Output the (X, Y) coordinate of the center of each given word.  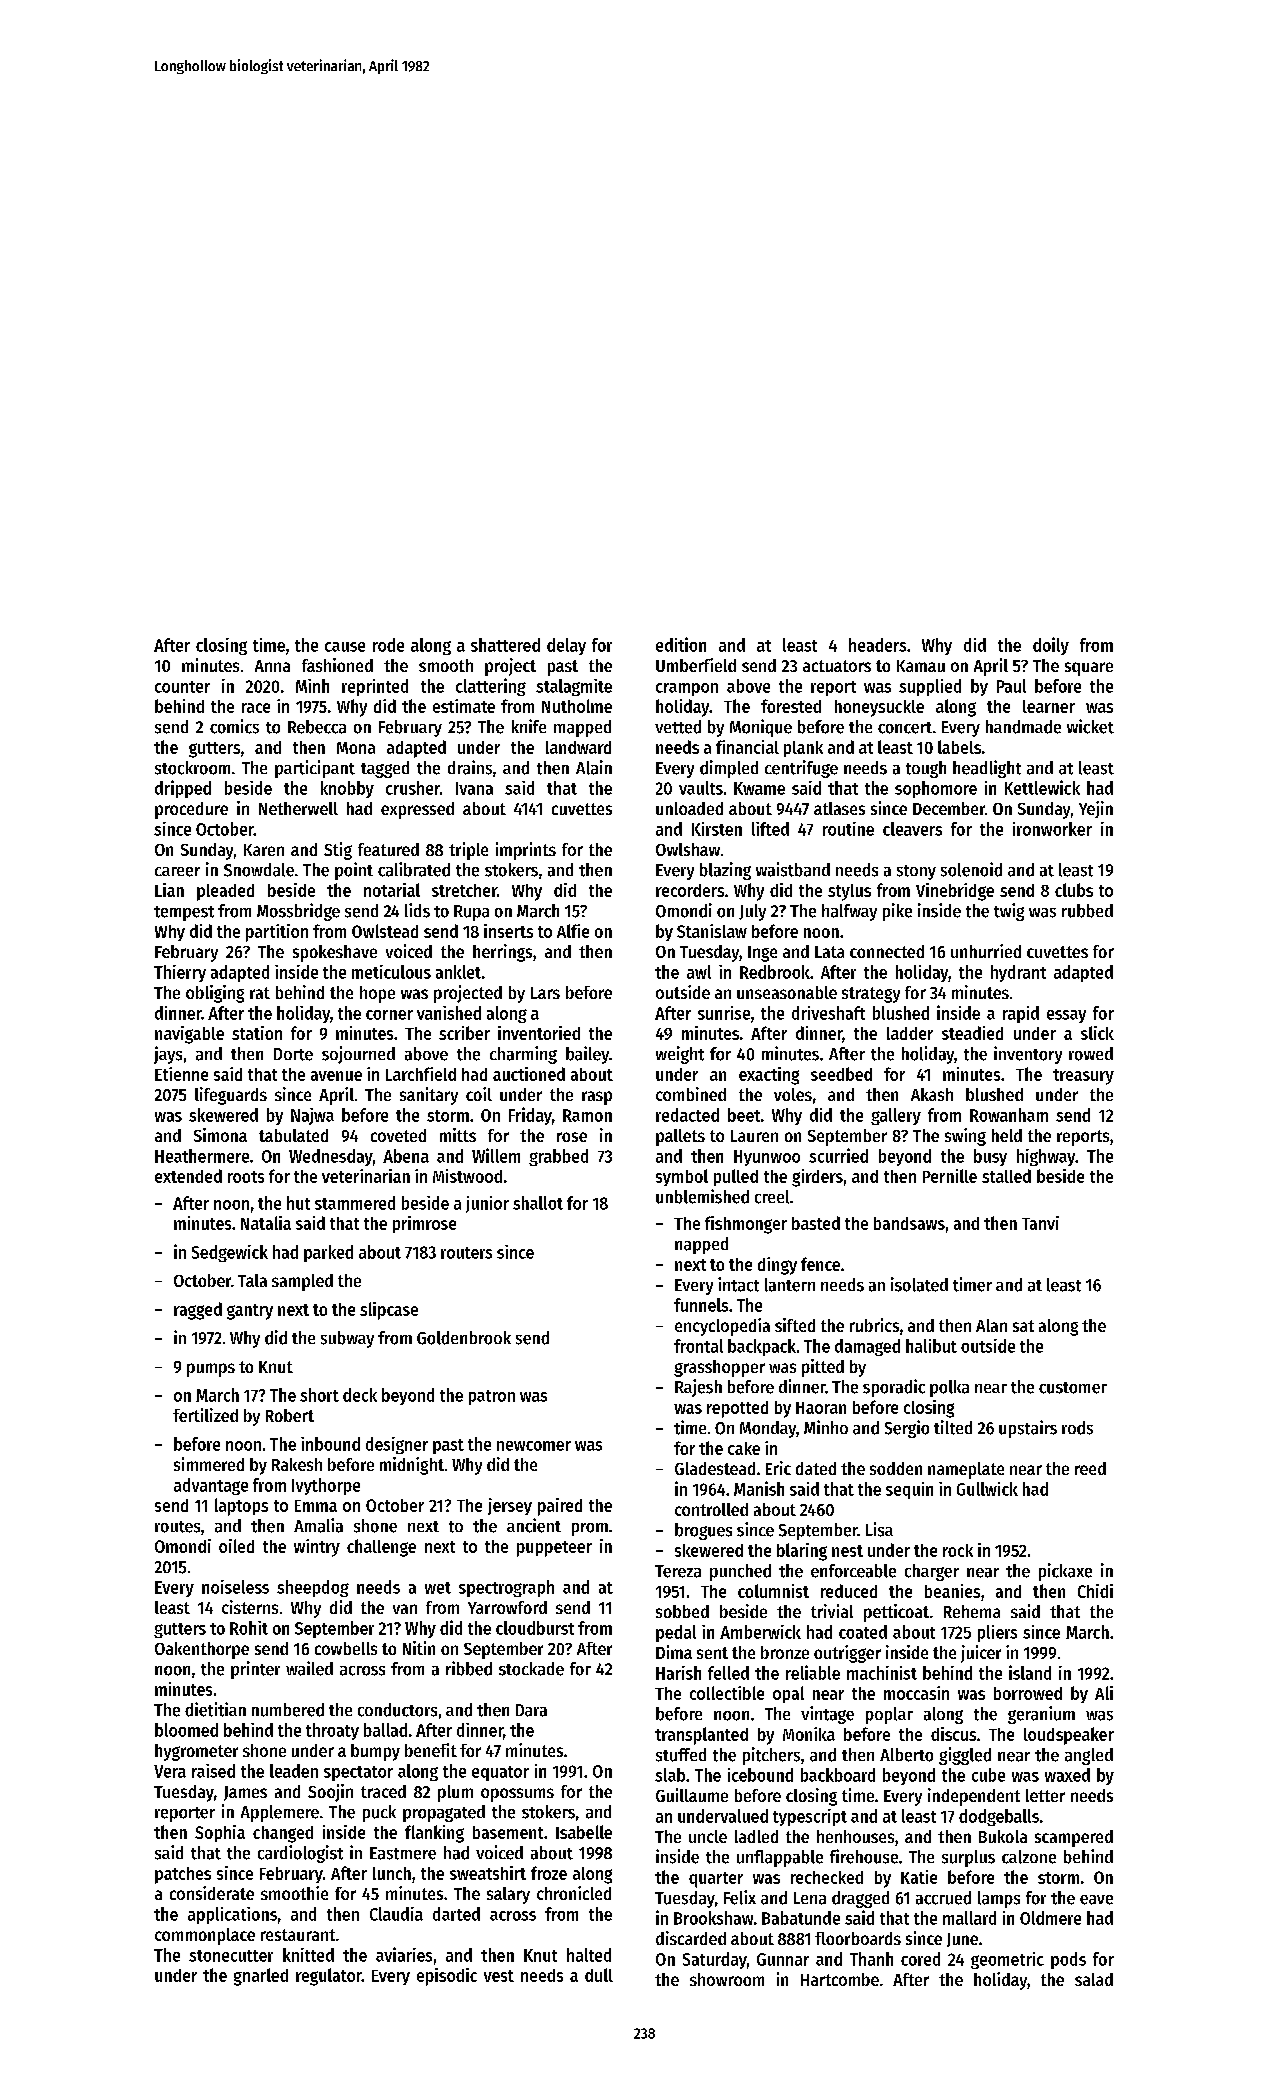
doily (1051, 646)
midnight (412, 1466)
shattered (505, 645)
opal (788, 1694)
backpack (762, 1347)
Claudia (396, 1914)
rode (388, 645)
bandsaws (909, 1223)
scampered (1074, 1838)
